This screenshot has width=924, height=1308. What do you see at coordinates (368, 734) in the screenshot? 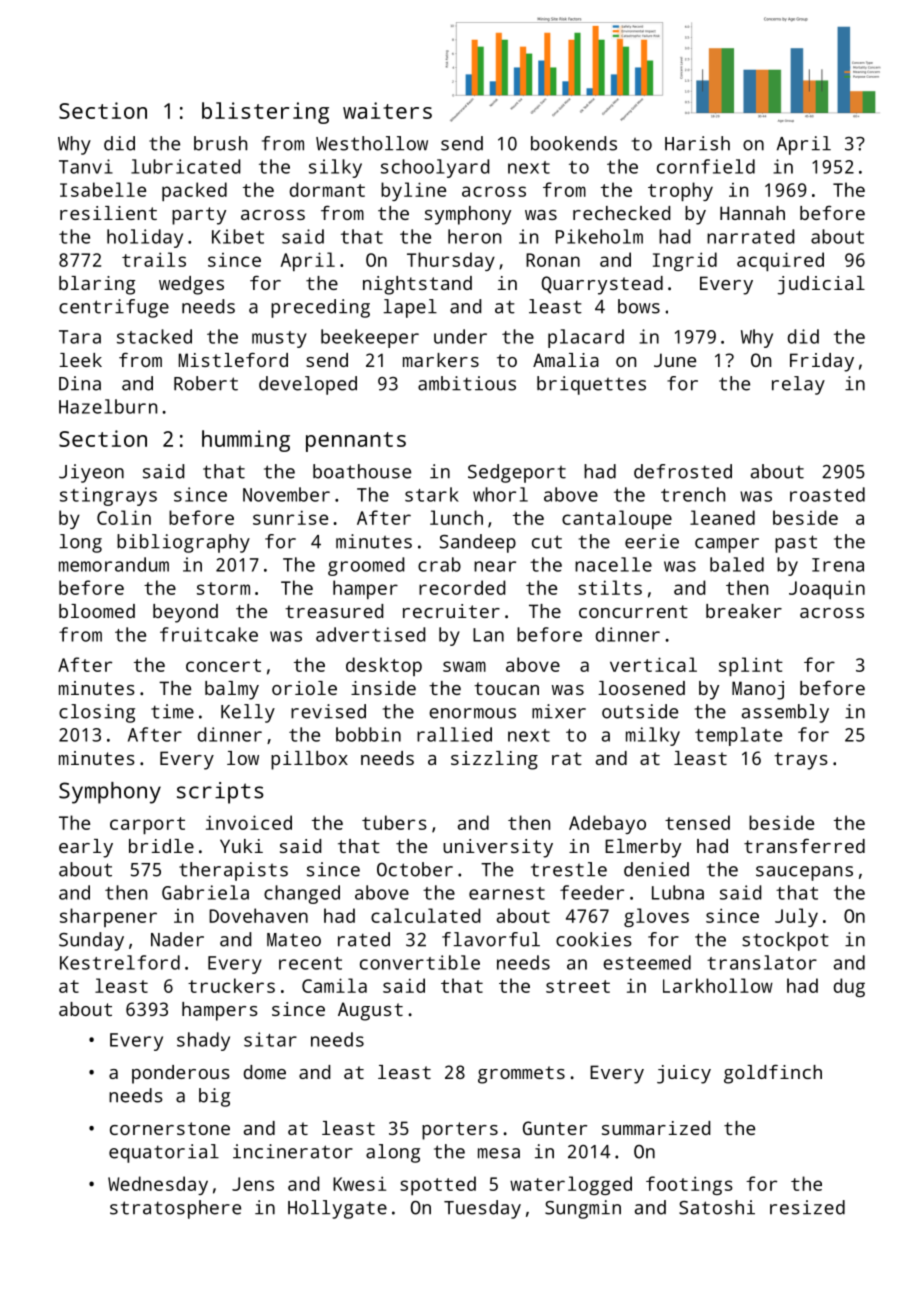
I see `bobbin` at bounding box center [368, 734].
